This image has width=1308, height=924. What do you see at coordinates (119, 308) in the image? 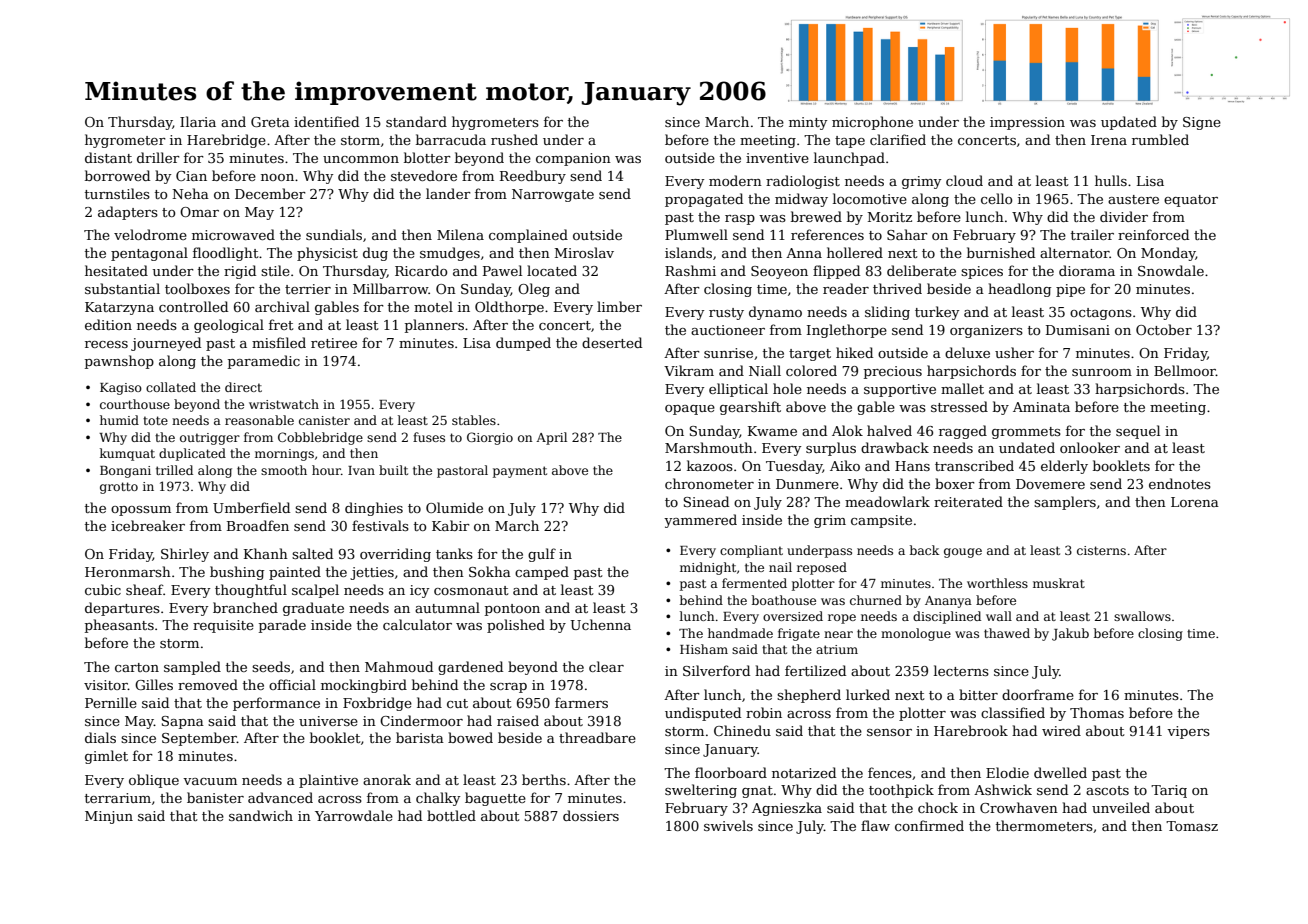
I see `Katarzyna` at bounding box center [119, 308].
